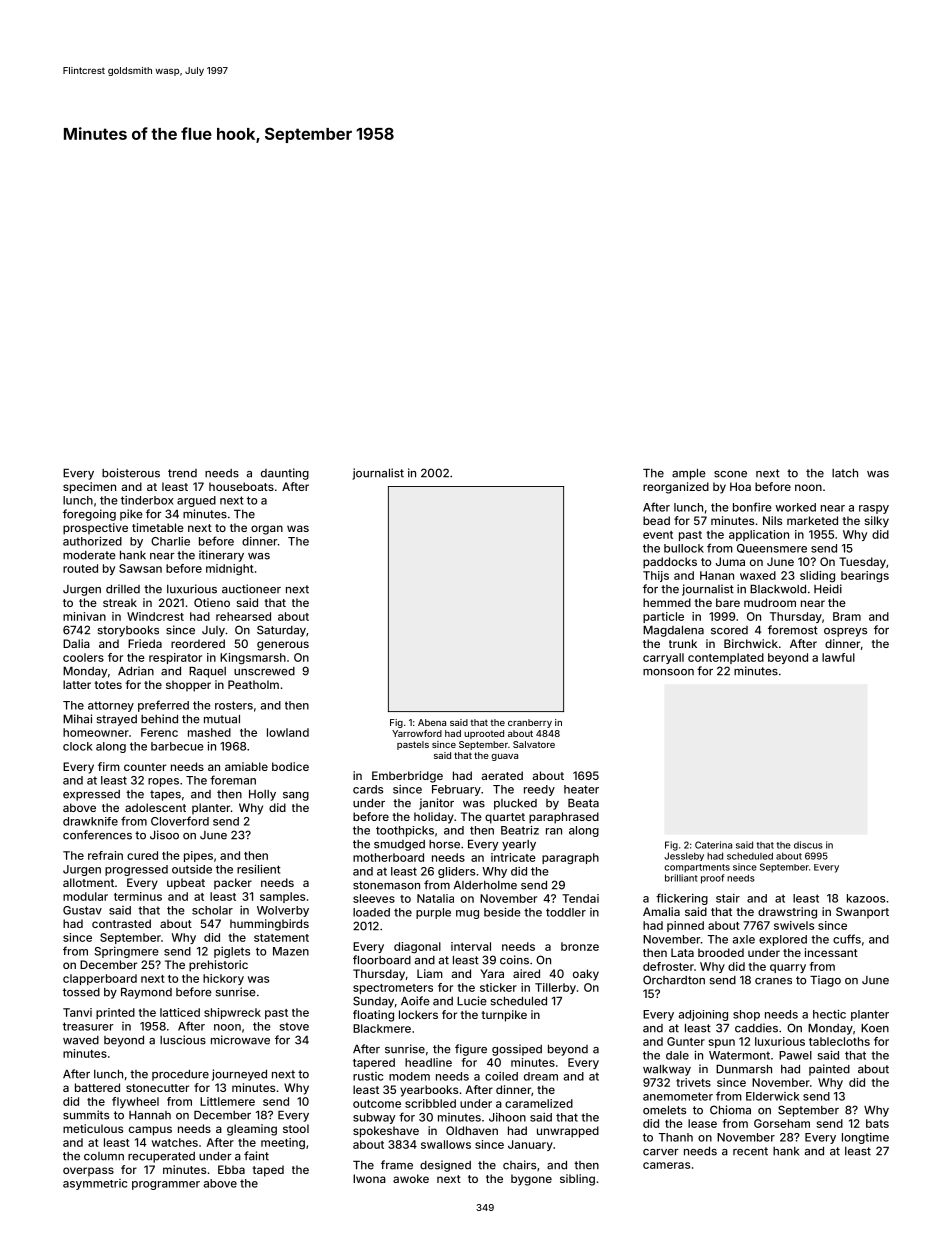  Describe the element at coordinates (430, 1103) in the page. I see `scribbled` at that location.
